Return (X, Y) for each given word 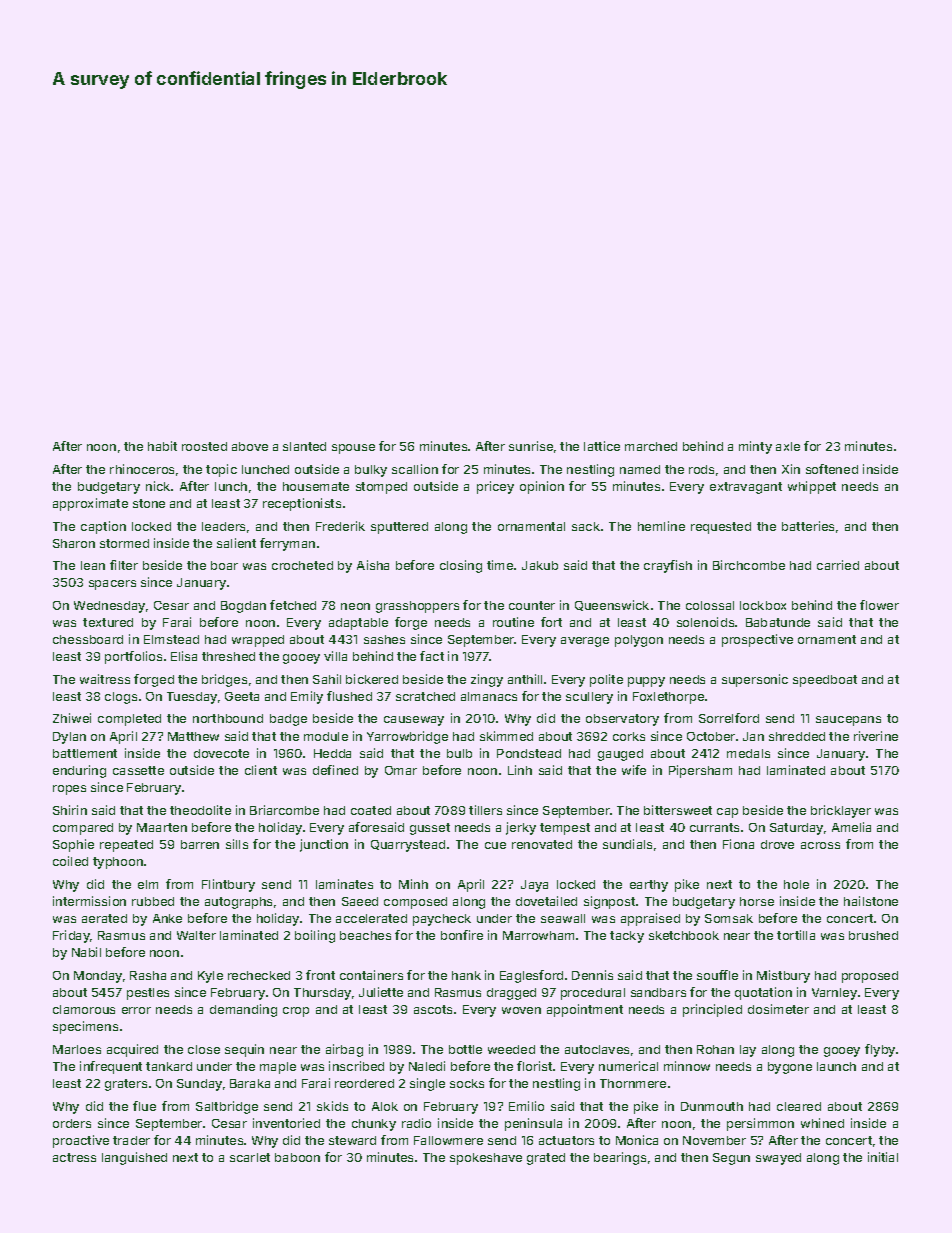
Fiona (738, 844)
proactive (81, 1141)
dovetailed (546, 901)
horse (757, 901)
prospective (757, 640)
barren (200, 844)
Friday (71, 936)
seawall (563, 918)
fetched (293, 605)
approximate (90, 504)
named (640, 469)
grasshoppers (417, 607)
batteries (808, 526)
